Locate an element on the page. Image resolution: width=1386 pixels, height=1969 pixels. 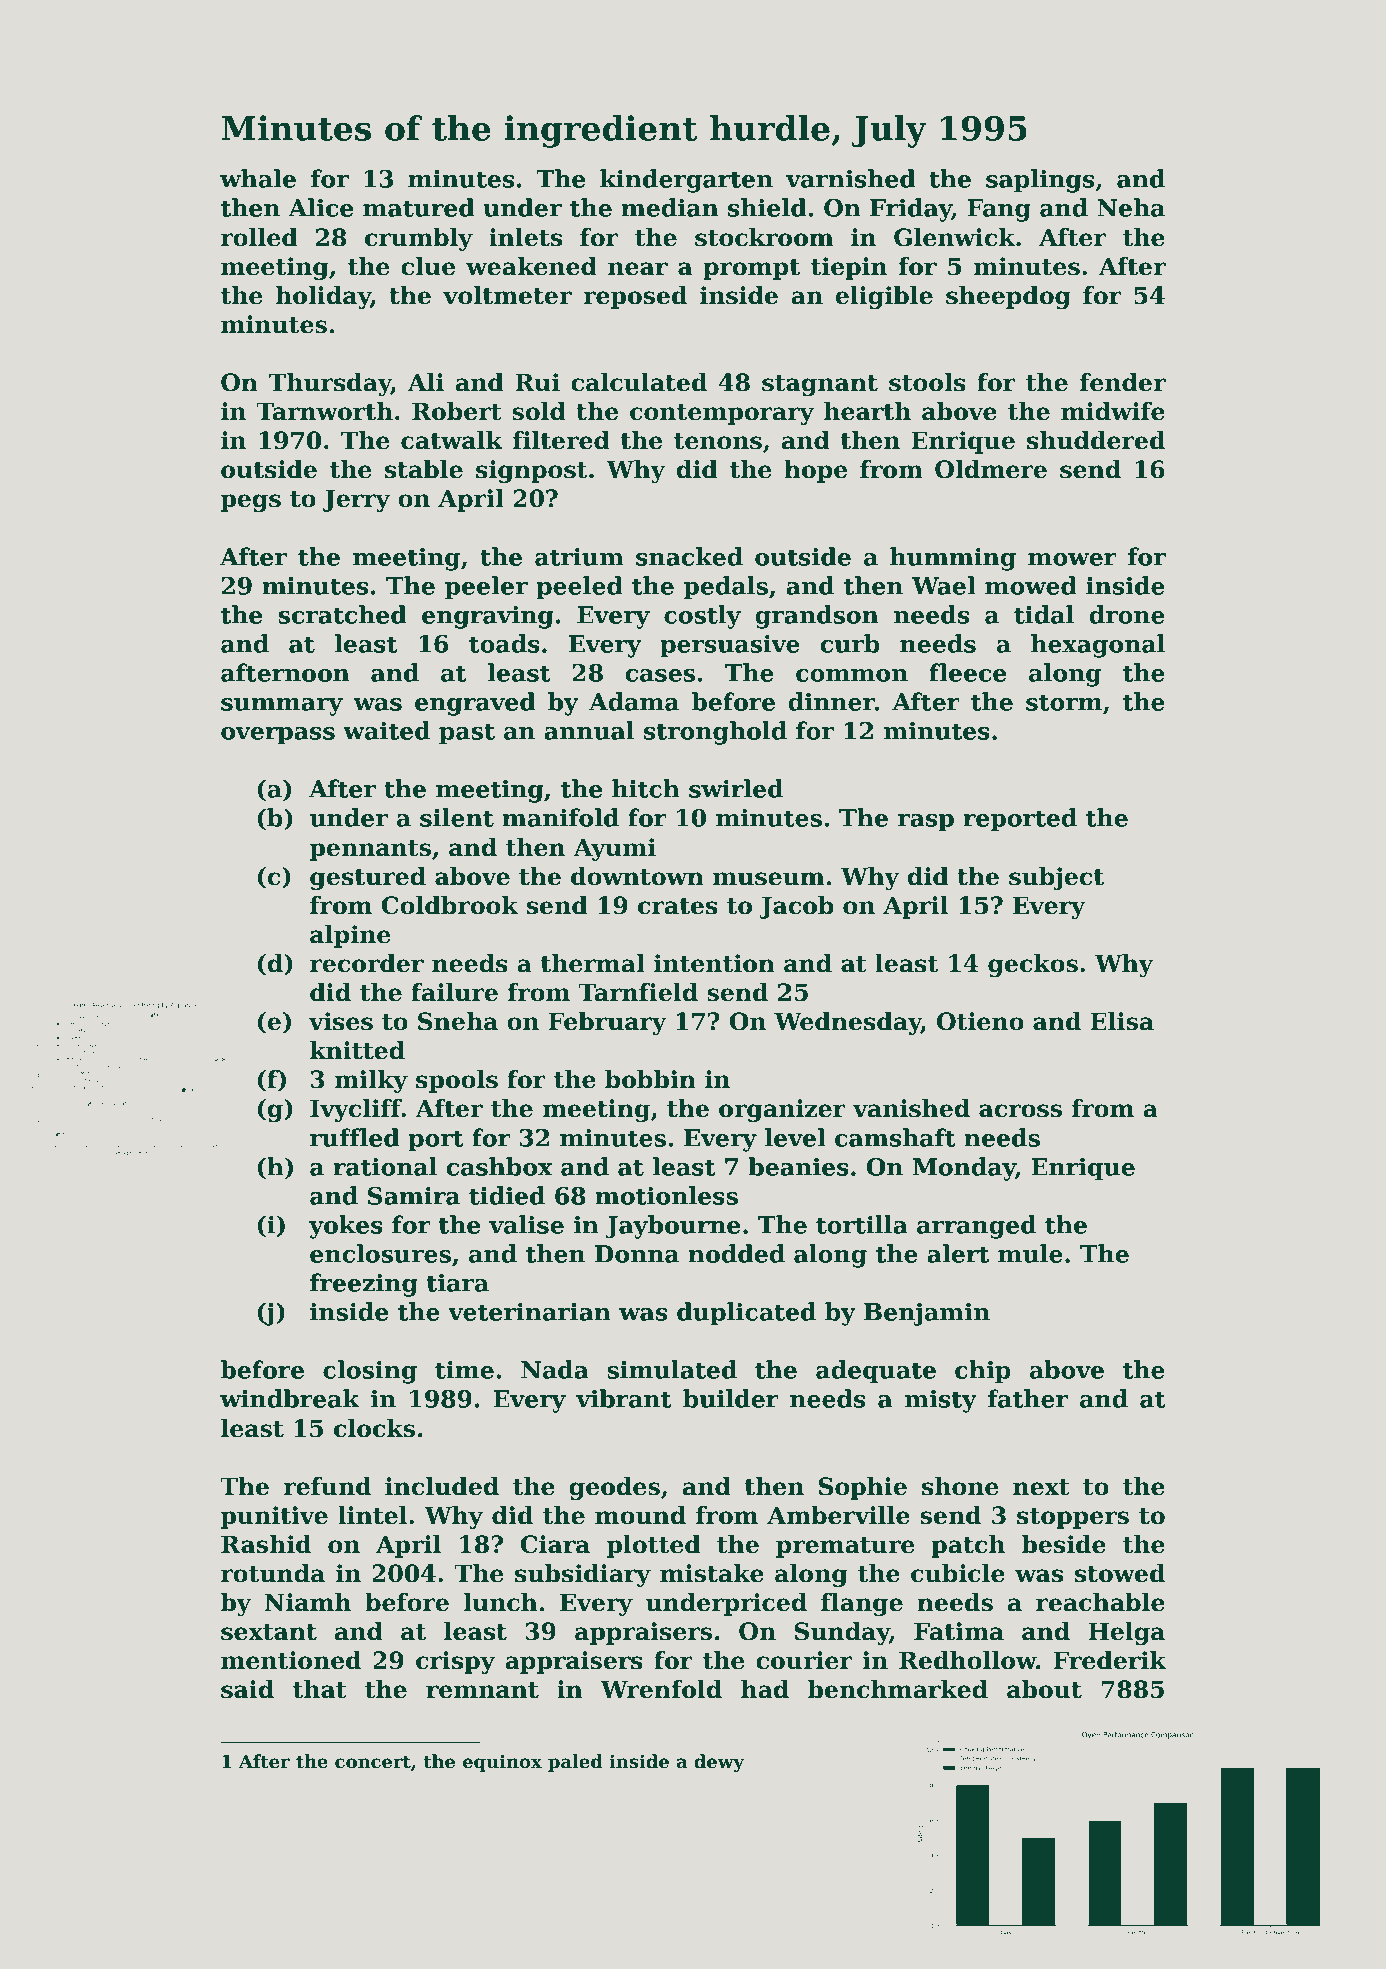
rational is located at coordinates (385, 1166).
